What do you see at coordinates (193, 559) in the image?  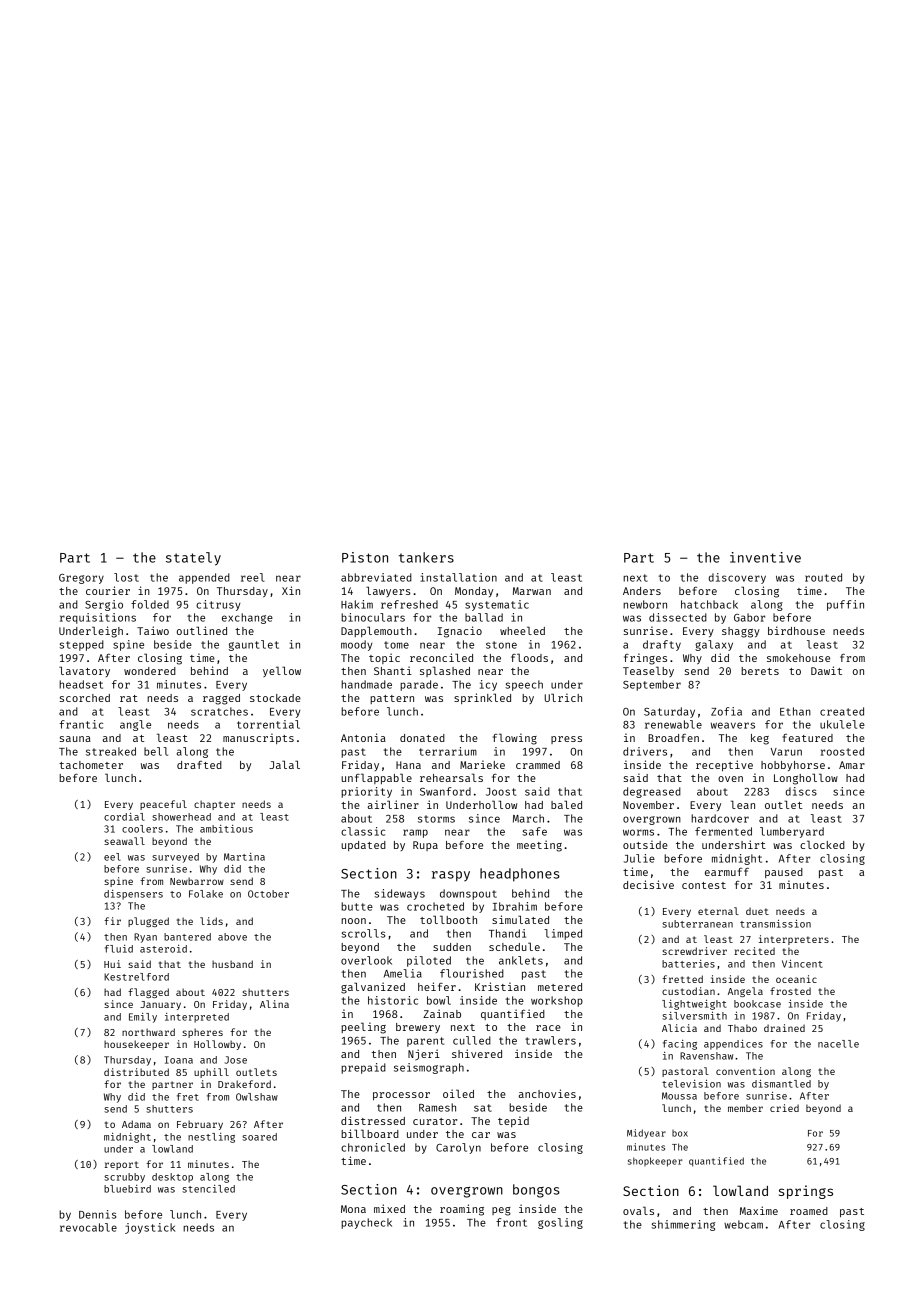 I see `stately` at bounding box center [193, 559].
